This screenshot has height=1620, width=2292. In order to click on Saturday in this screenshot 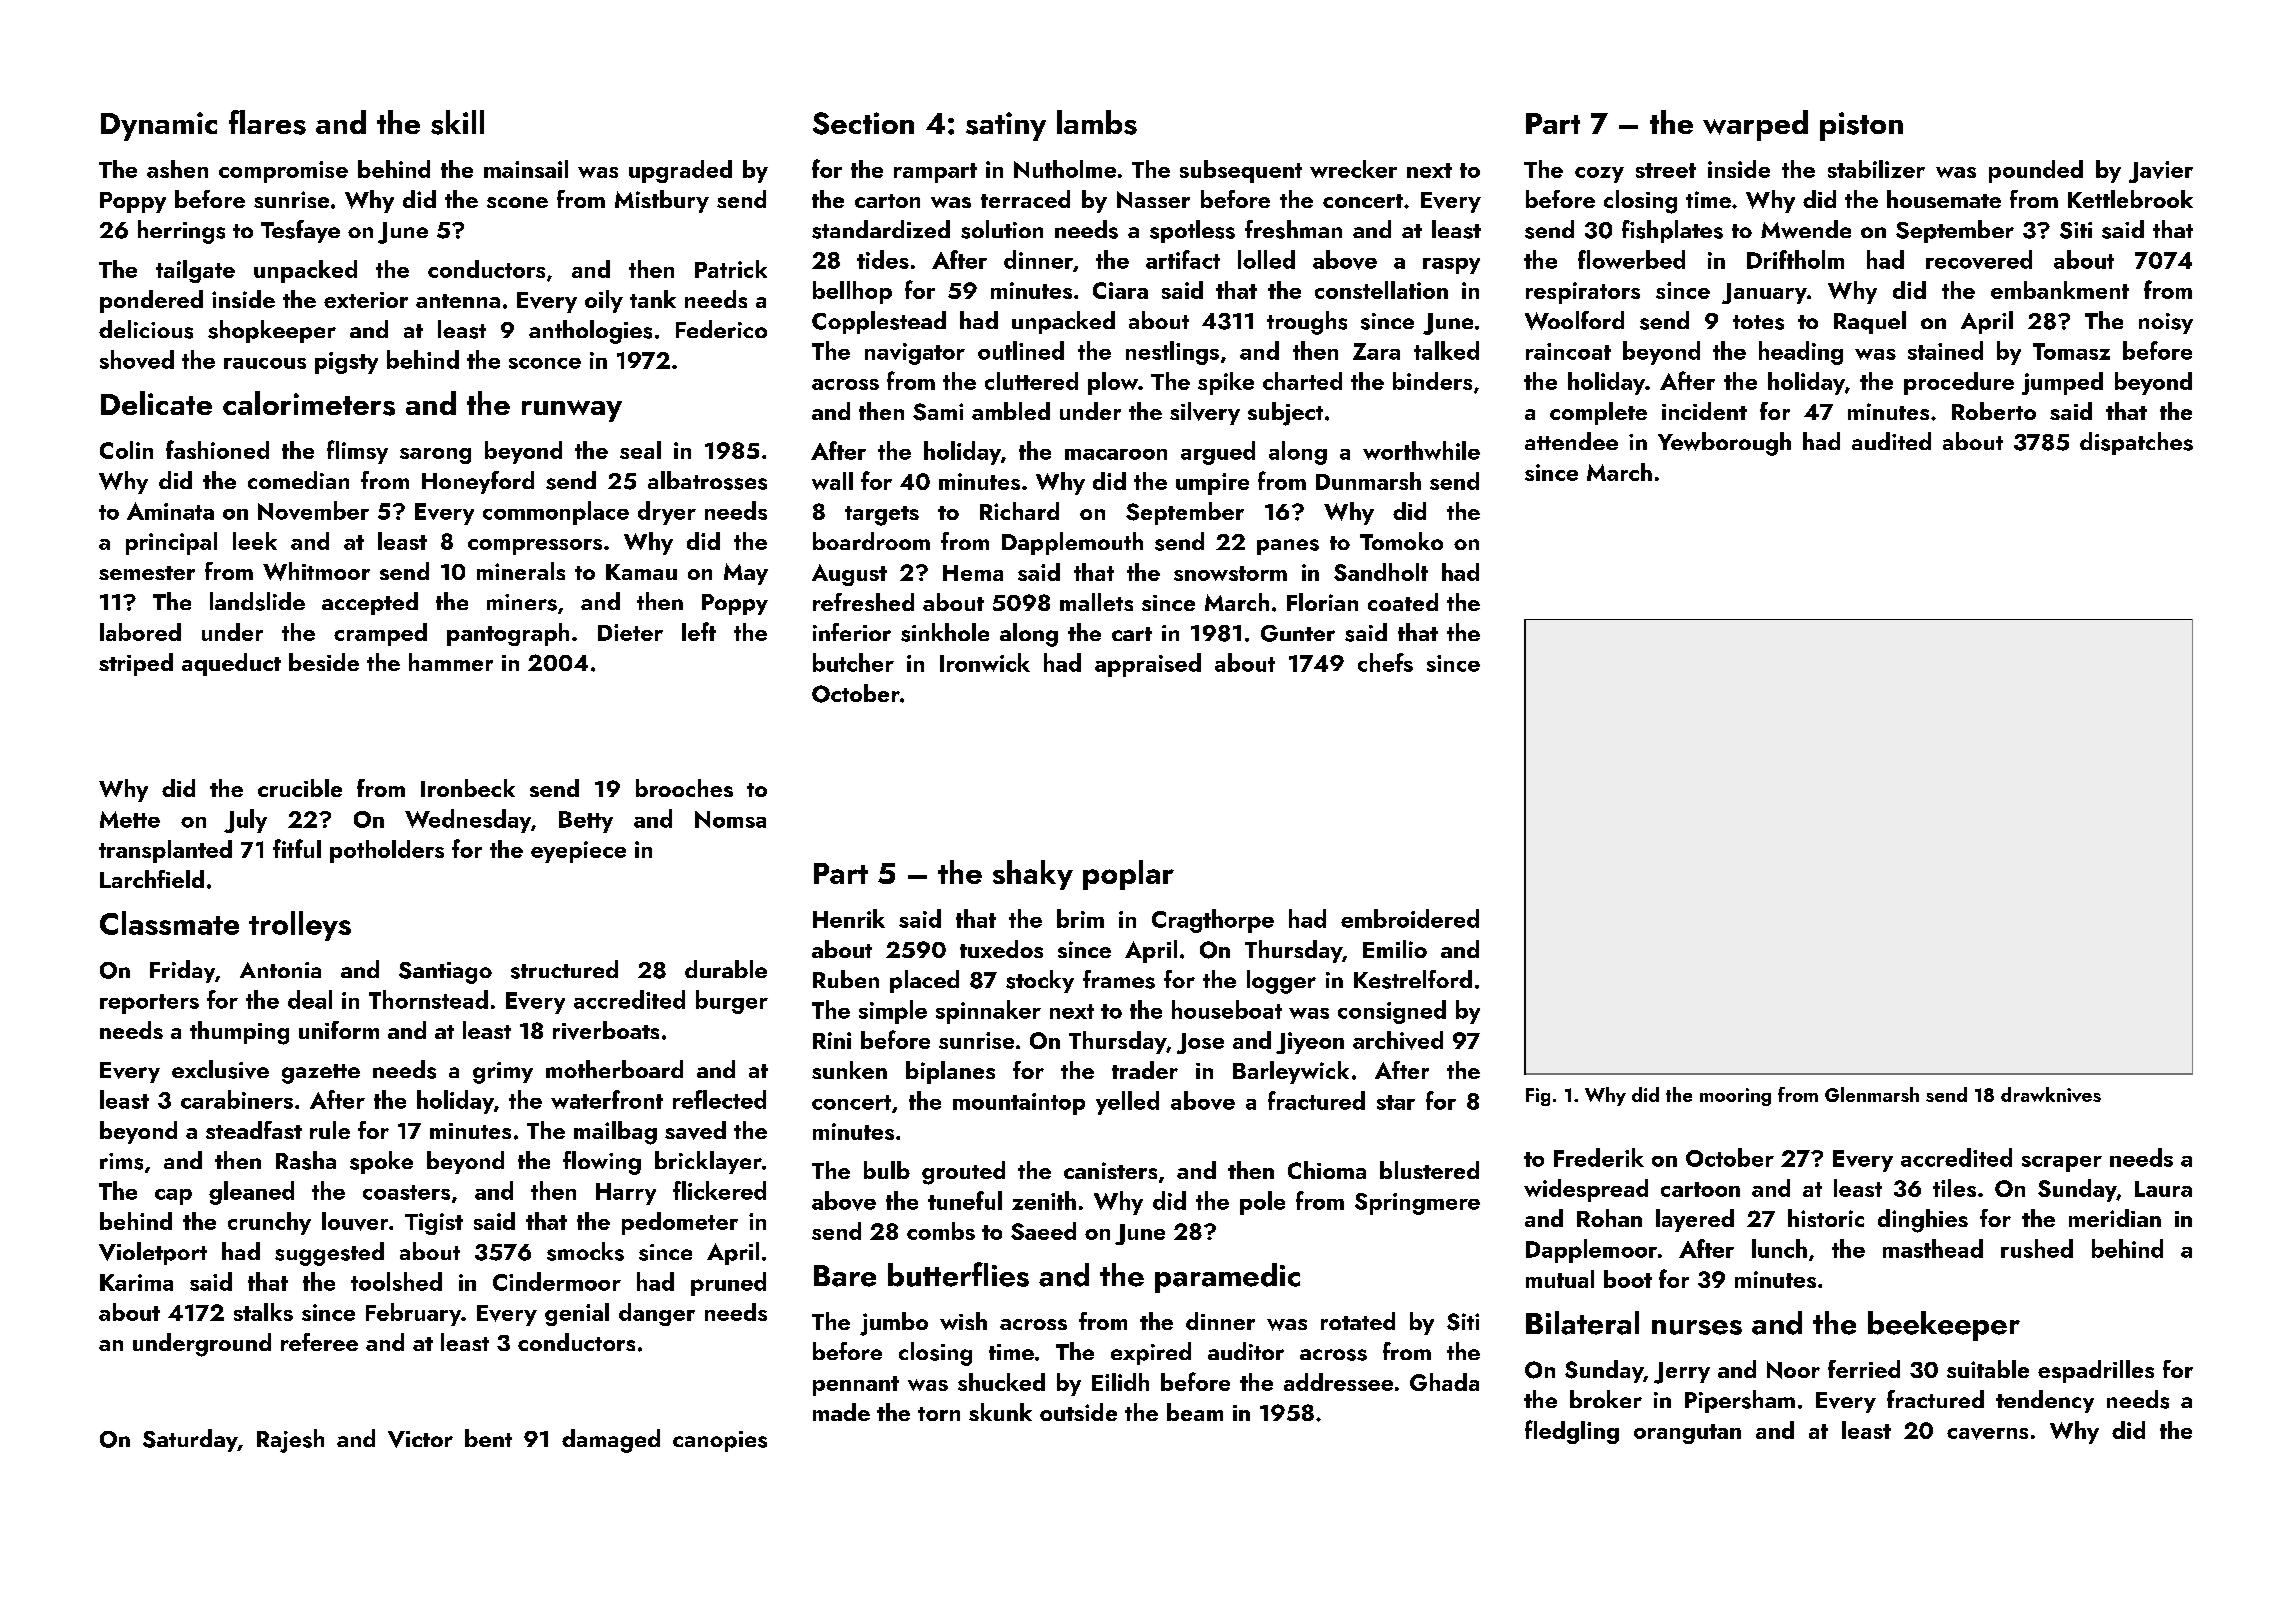, I will do `click(190, 1440)`.
